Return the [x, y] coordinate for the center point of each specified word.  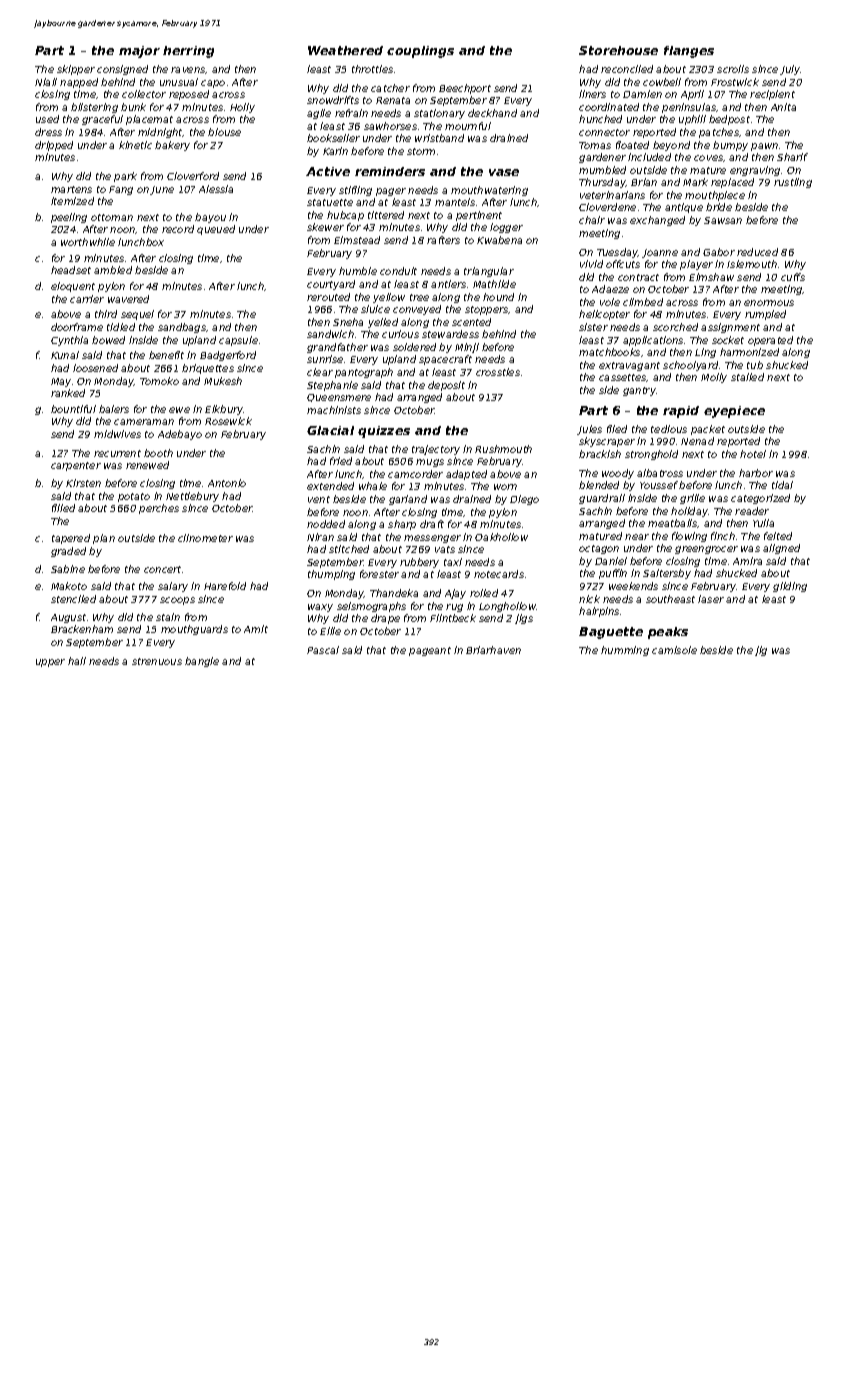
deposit [446, 386]
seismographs [371, 607]
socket [728, 340]
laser [711, 599]
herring [188, 52]
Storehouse [618, 50]
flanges [689, 52]
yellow [389, 298]
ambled [113, 270]
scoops [177, 601]
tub [755, 365]
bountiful [73, 409]
